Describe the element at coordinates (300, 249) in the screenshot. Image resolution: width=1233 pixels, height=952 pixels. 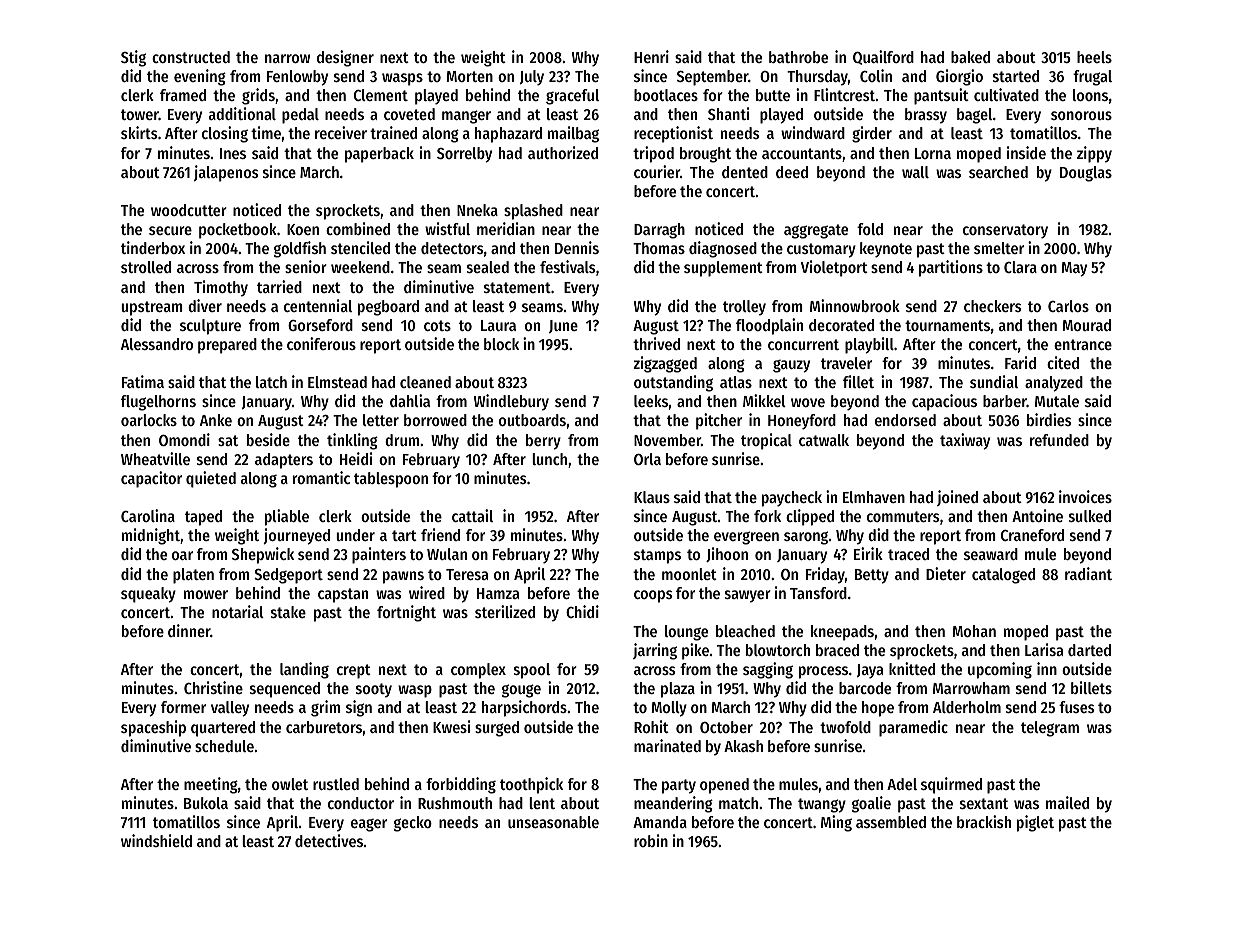
I see `goldfish` at that location.
